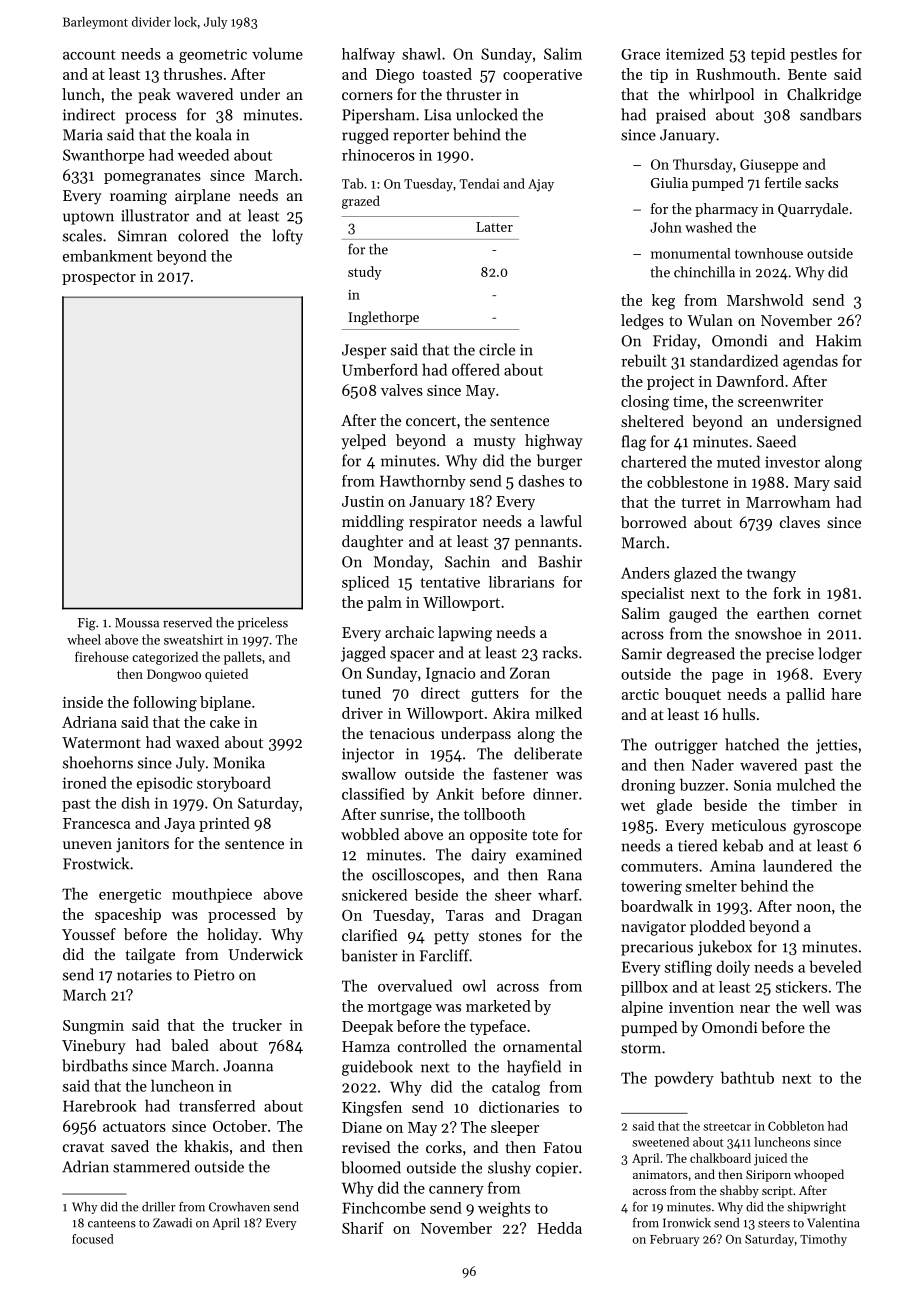 This screenshot has height=1308, width=924. What do you see at coordinates (174, 675) in the screenshot?
I see `Dongwoo` at bounding box center [174, 675].
